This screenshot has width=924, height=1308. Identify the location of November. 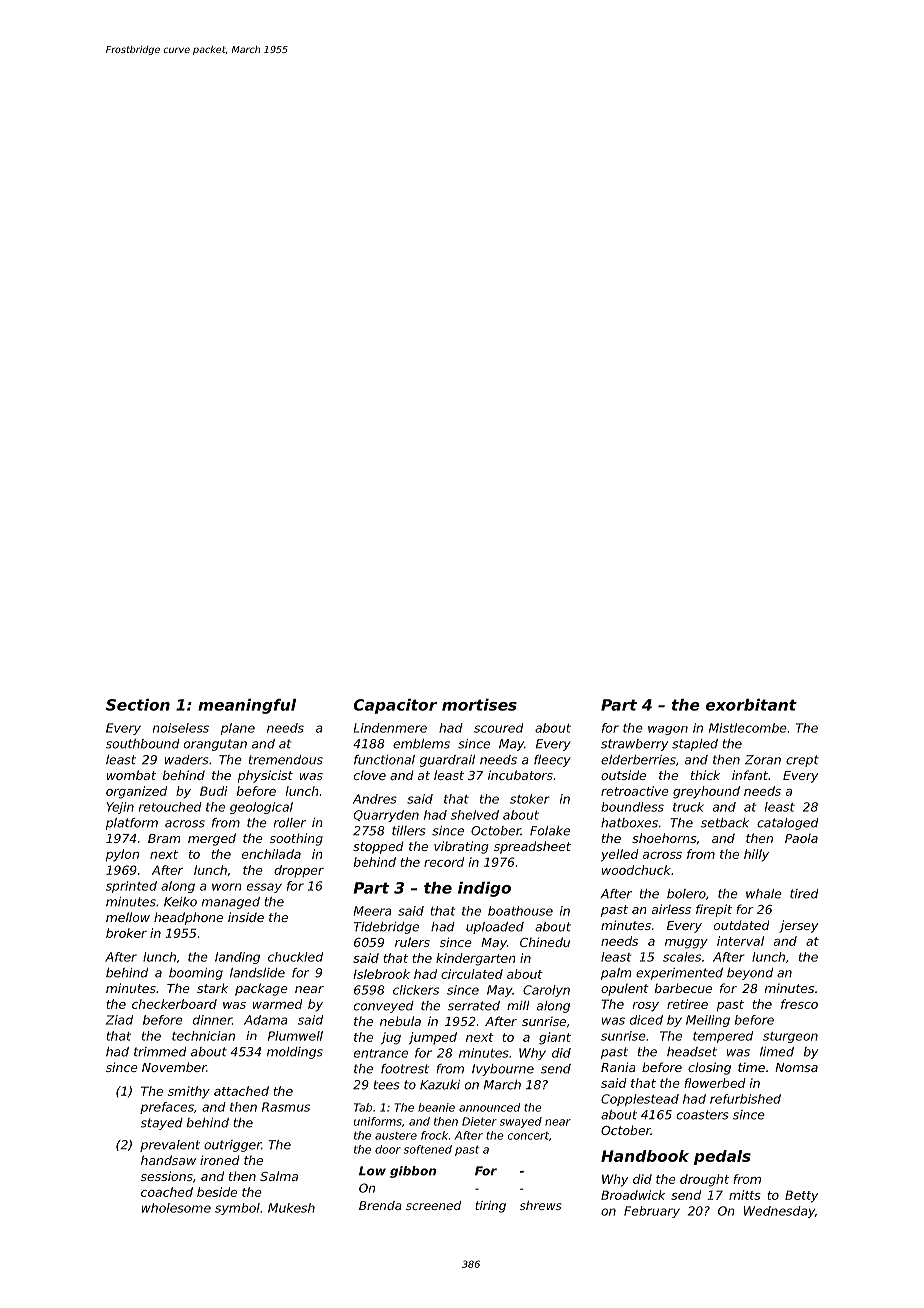
(174, 1067).
